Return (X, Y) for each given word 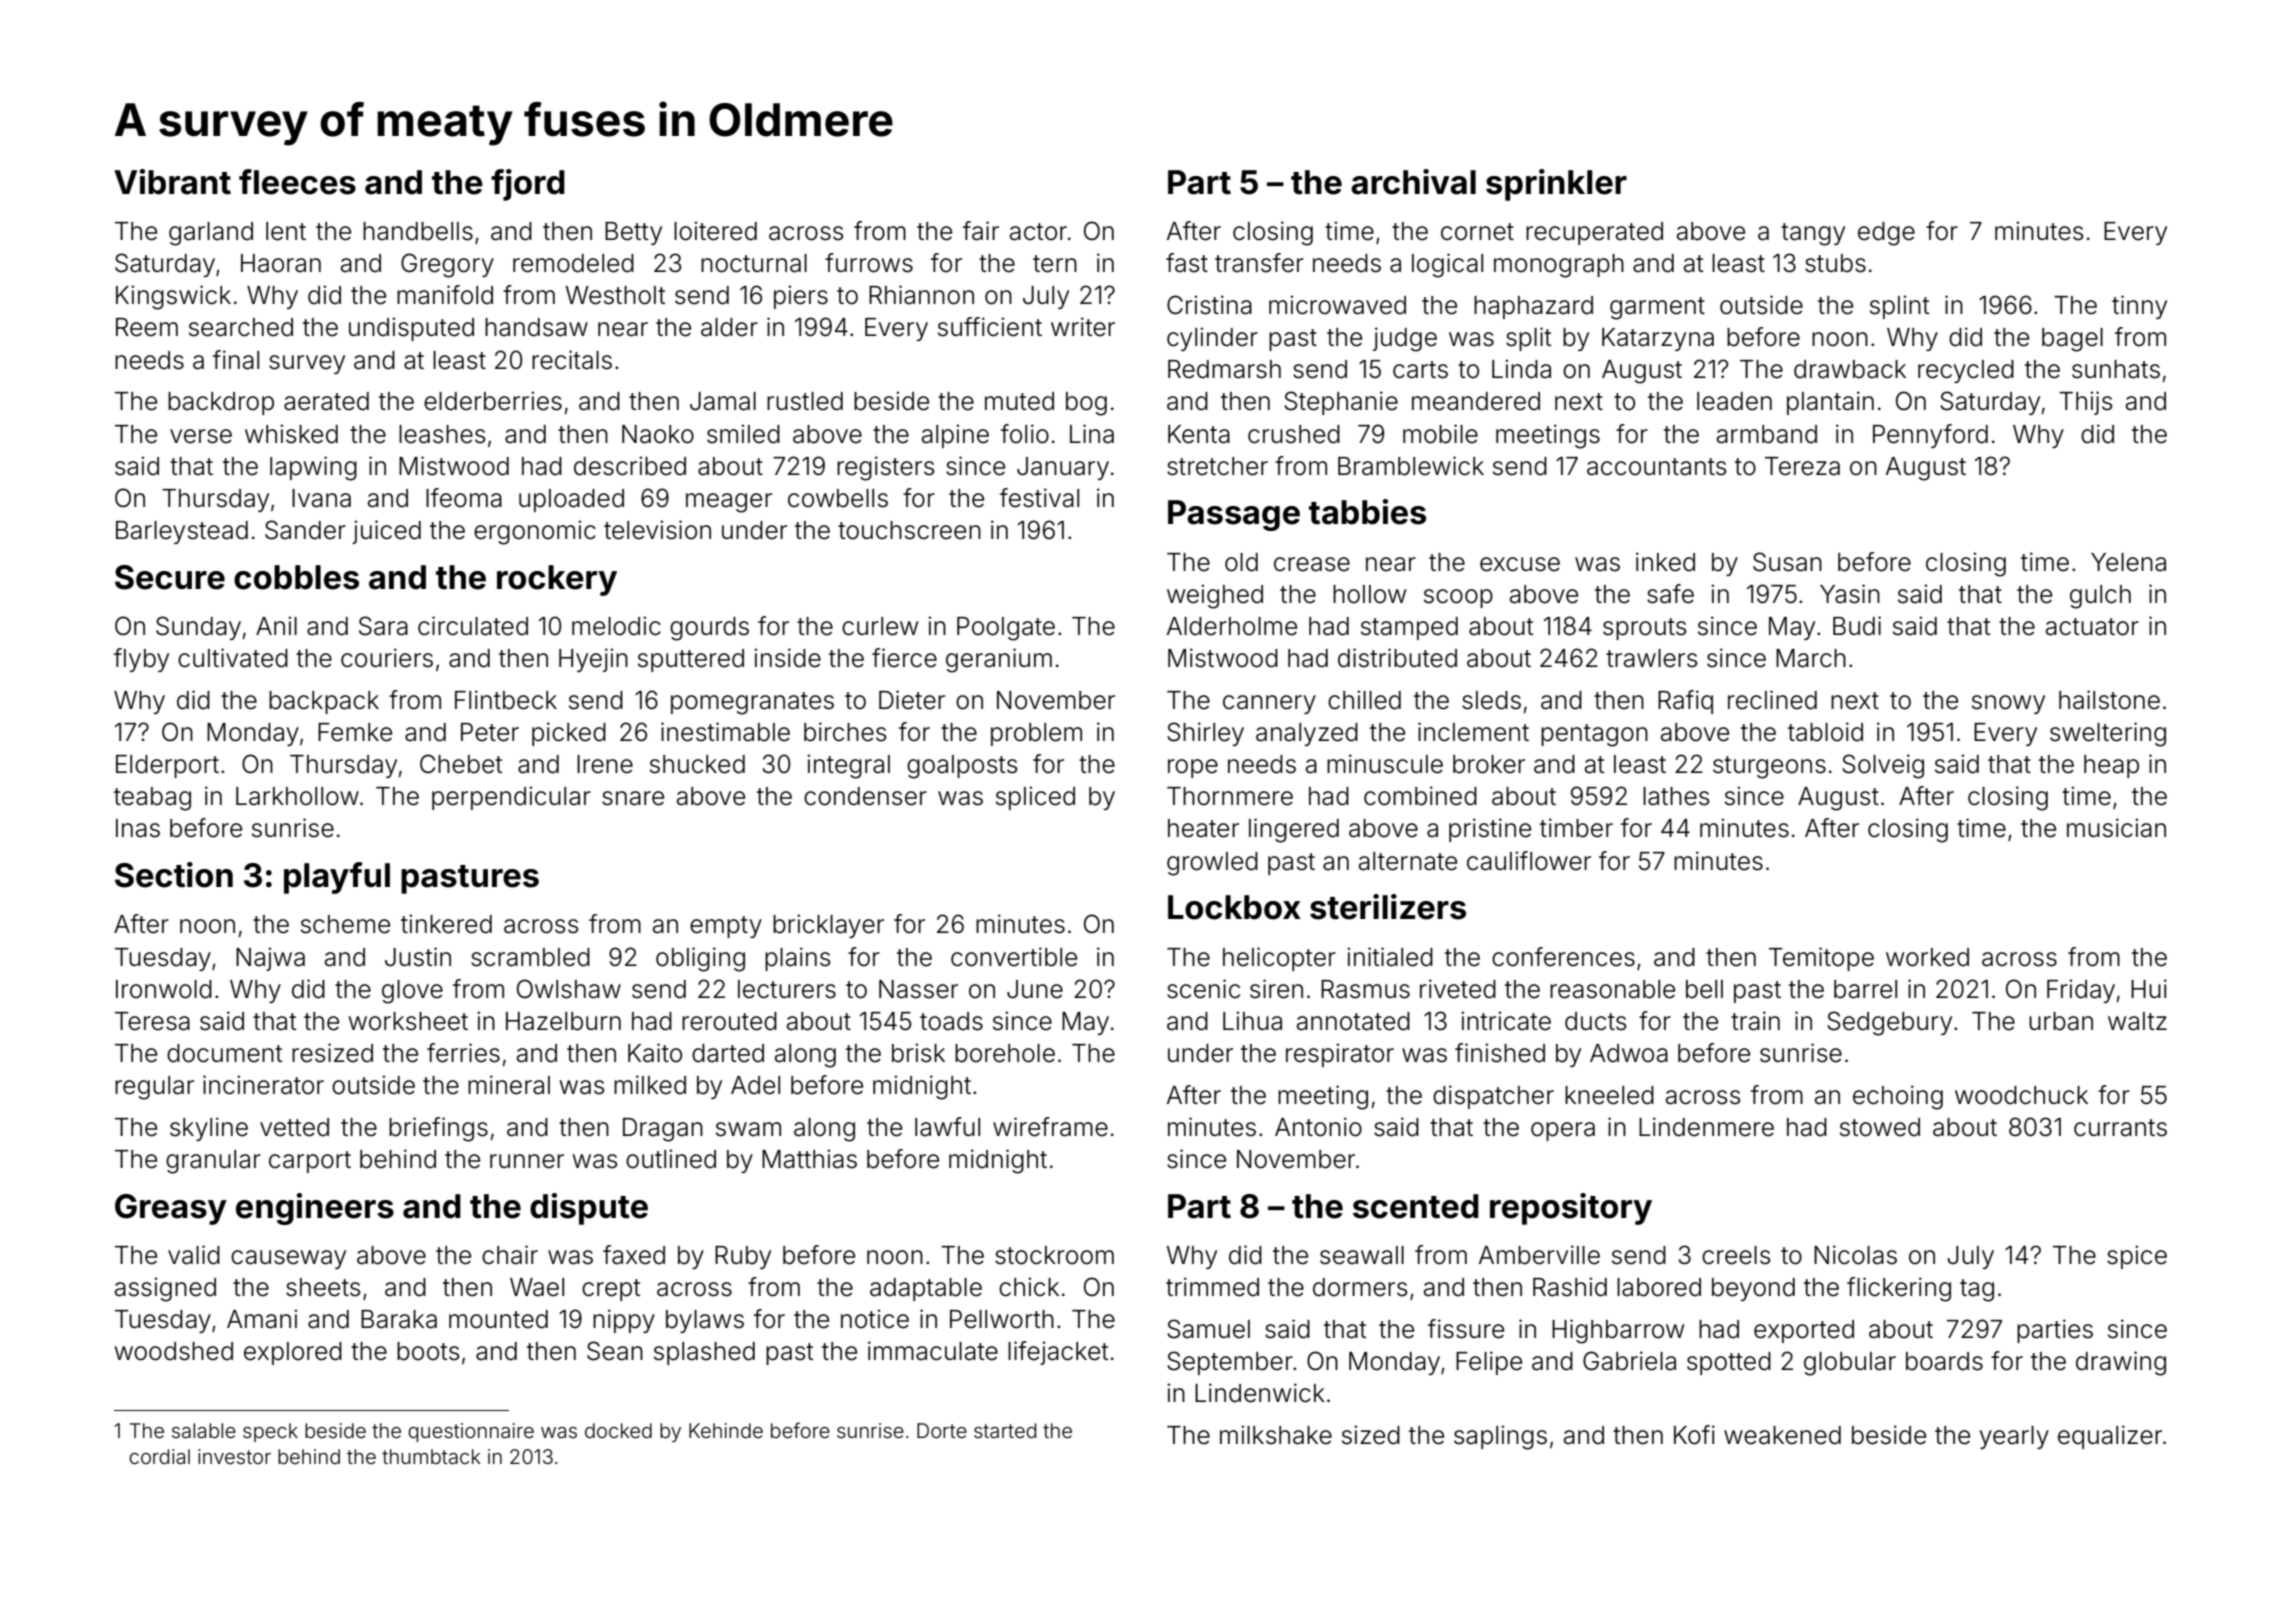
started (1005, 1430)
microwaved (1337, 305)
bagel (2072, 340)
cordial (159, 1456)
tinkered (446, 924)
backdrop (221, 403)
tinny (2139, 307)
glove (412, 992)
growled (1212, 864)
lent (286, 231)
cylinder (1212, 339)
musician (2116, 828)
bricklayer (828, 926)
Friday (2081, 991)
